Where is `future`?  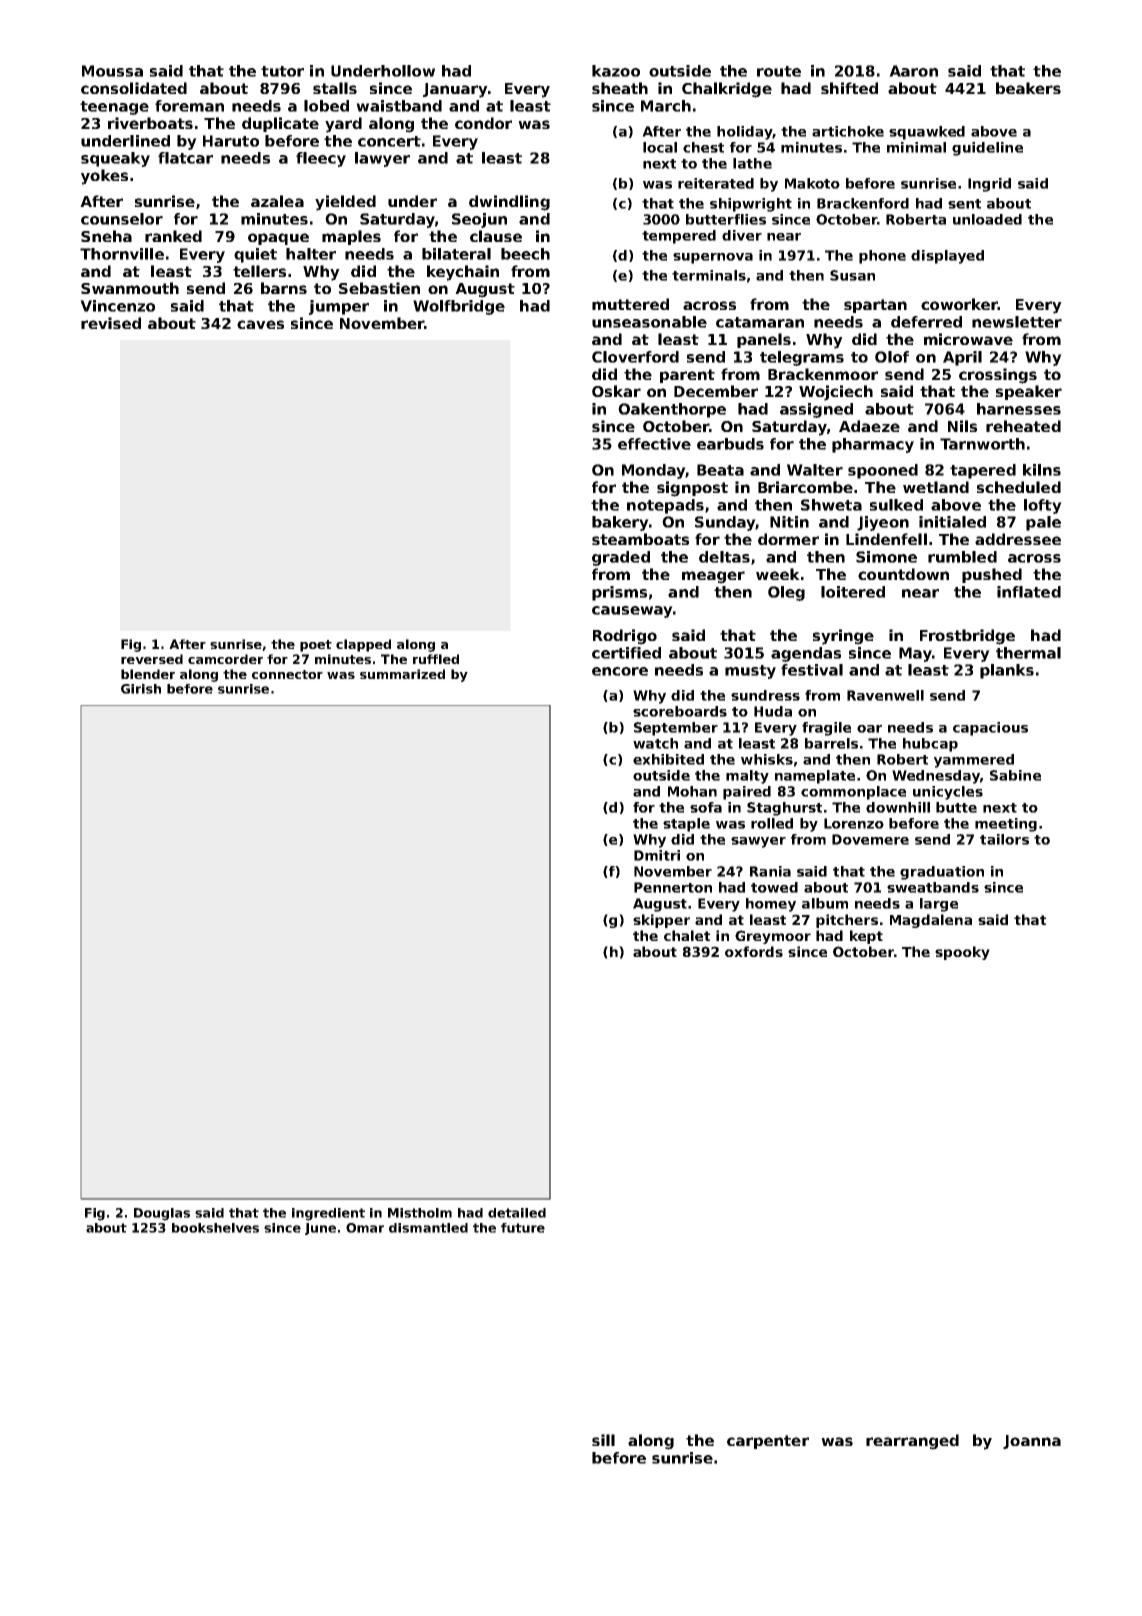
future is located at coordinates (523, 1228).
